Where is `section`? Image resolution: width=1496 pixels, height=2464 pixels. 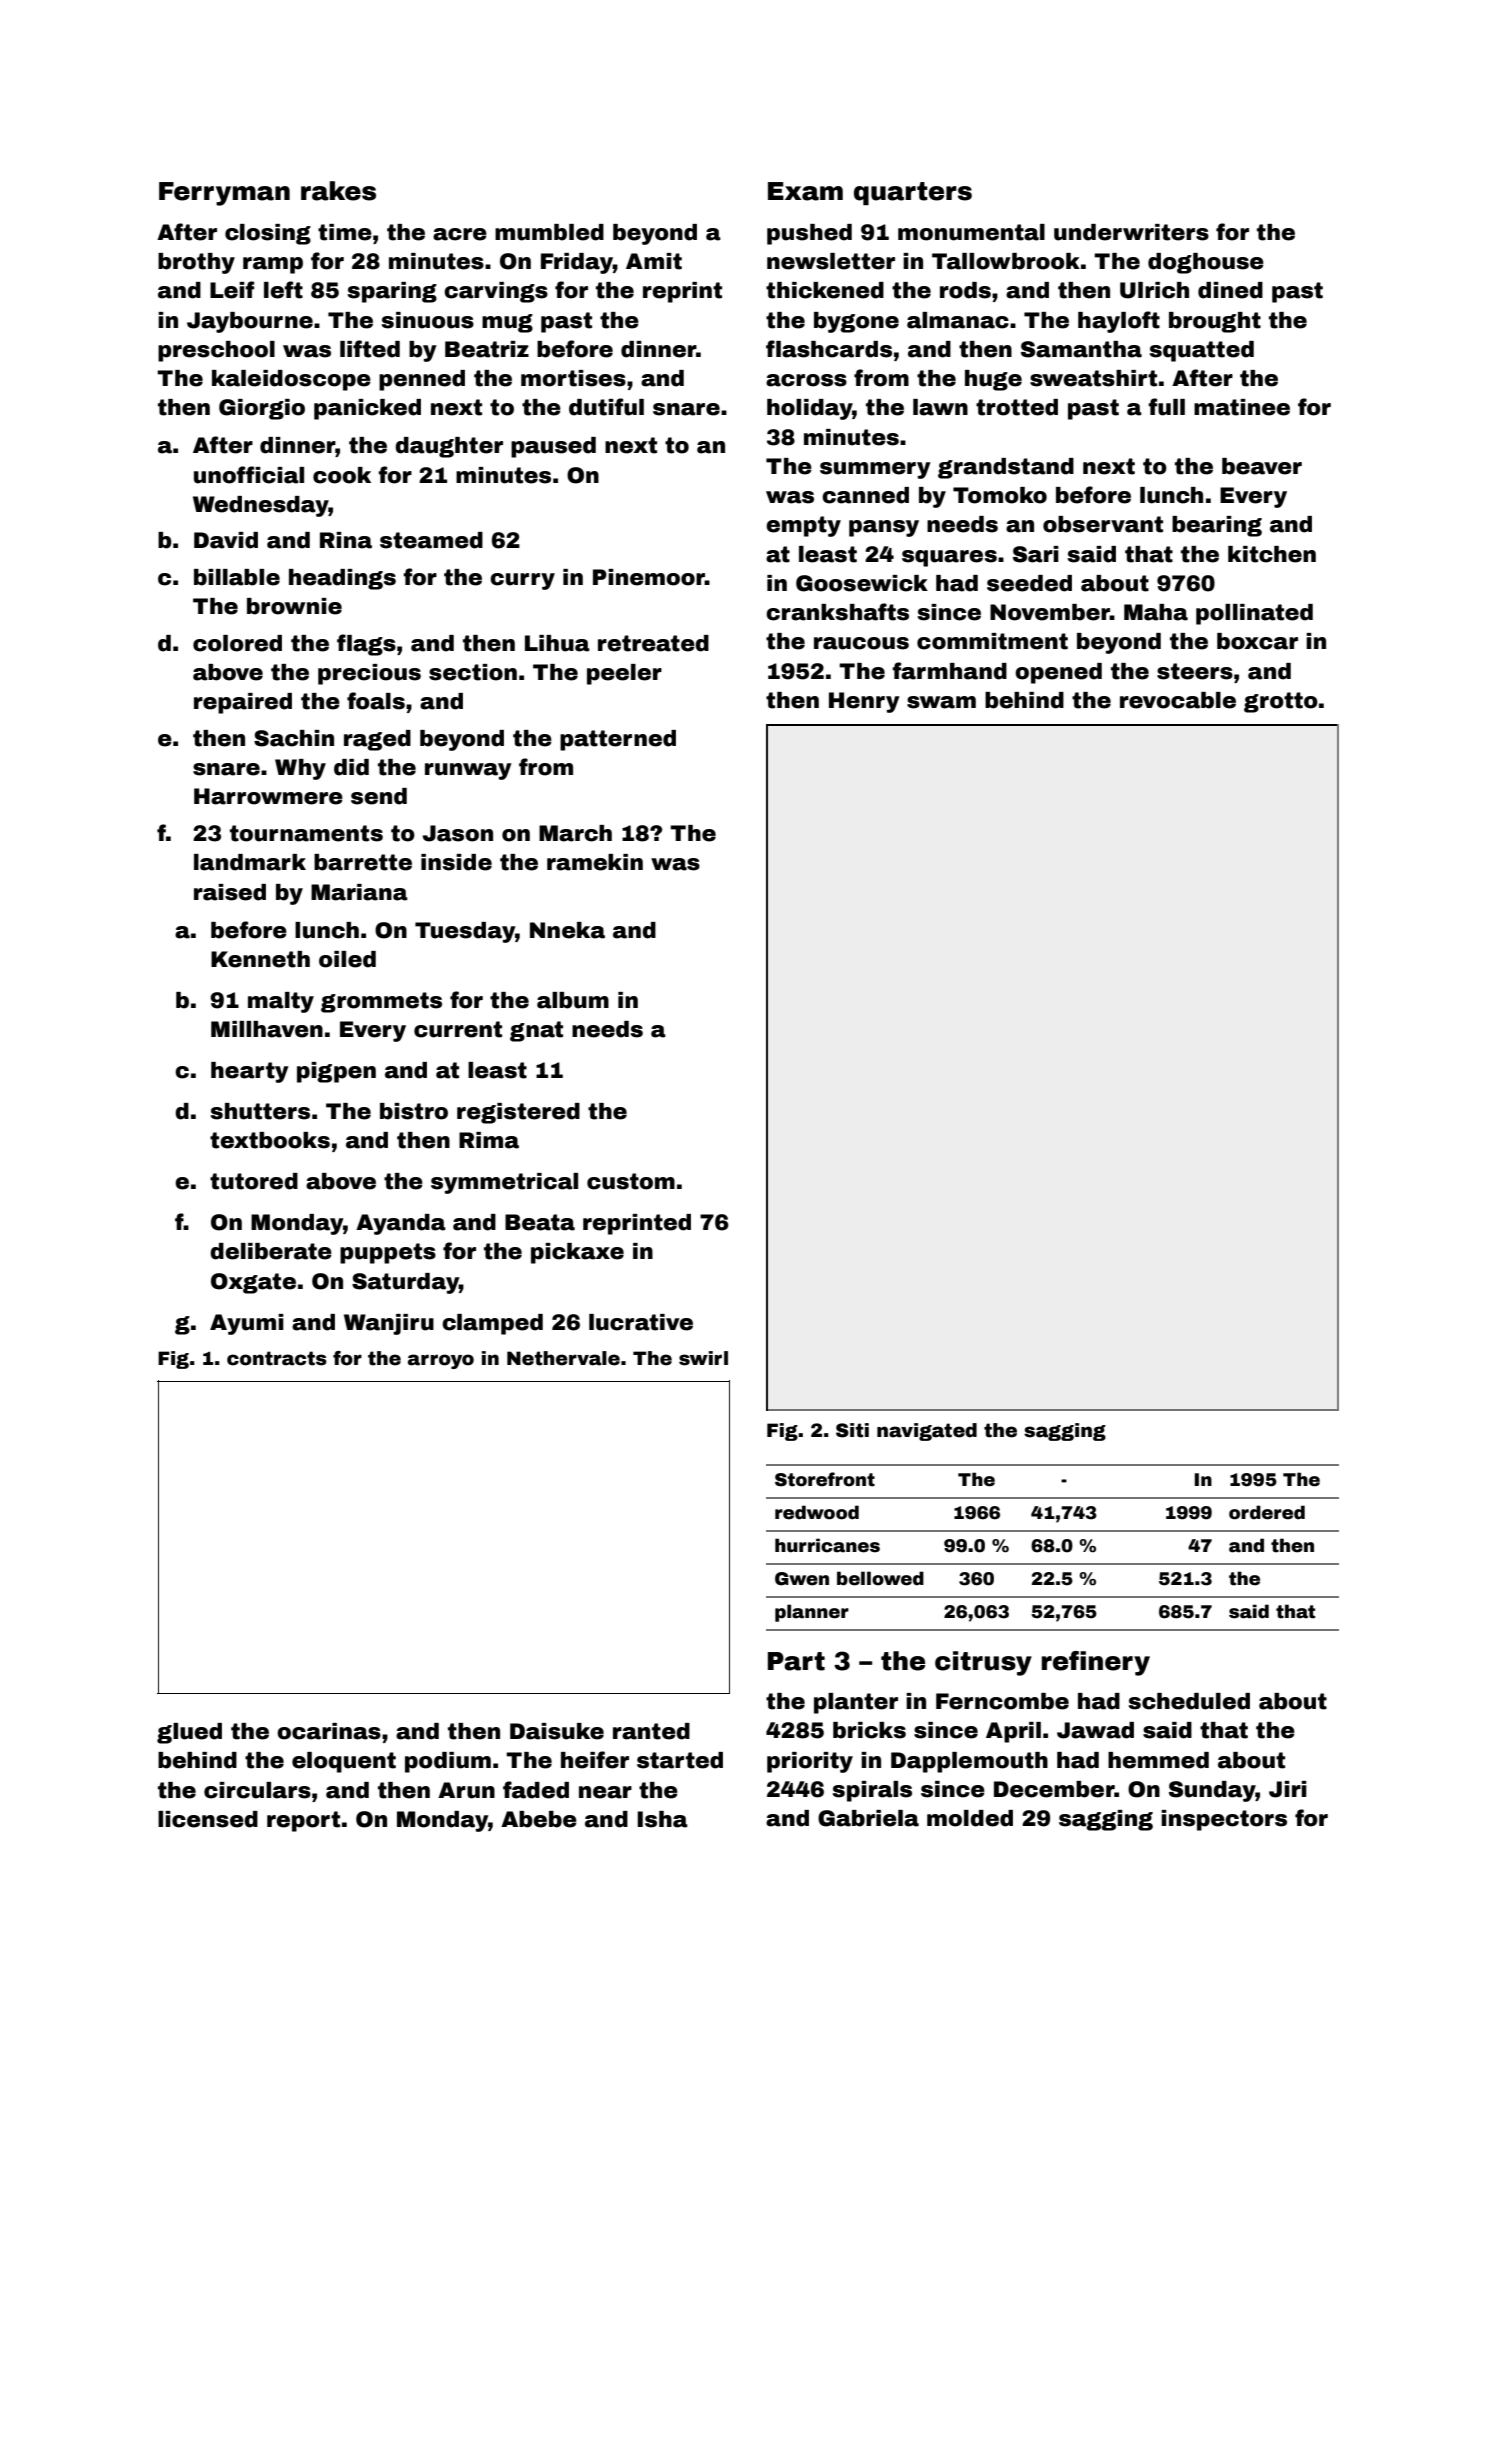
section is located at coordinates (473, 672).
